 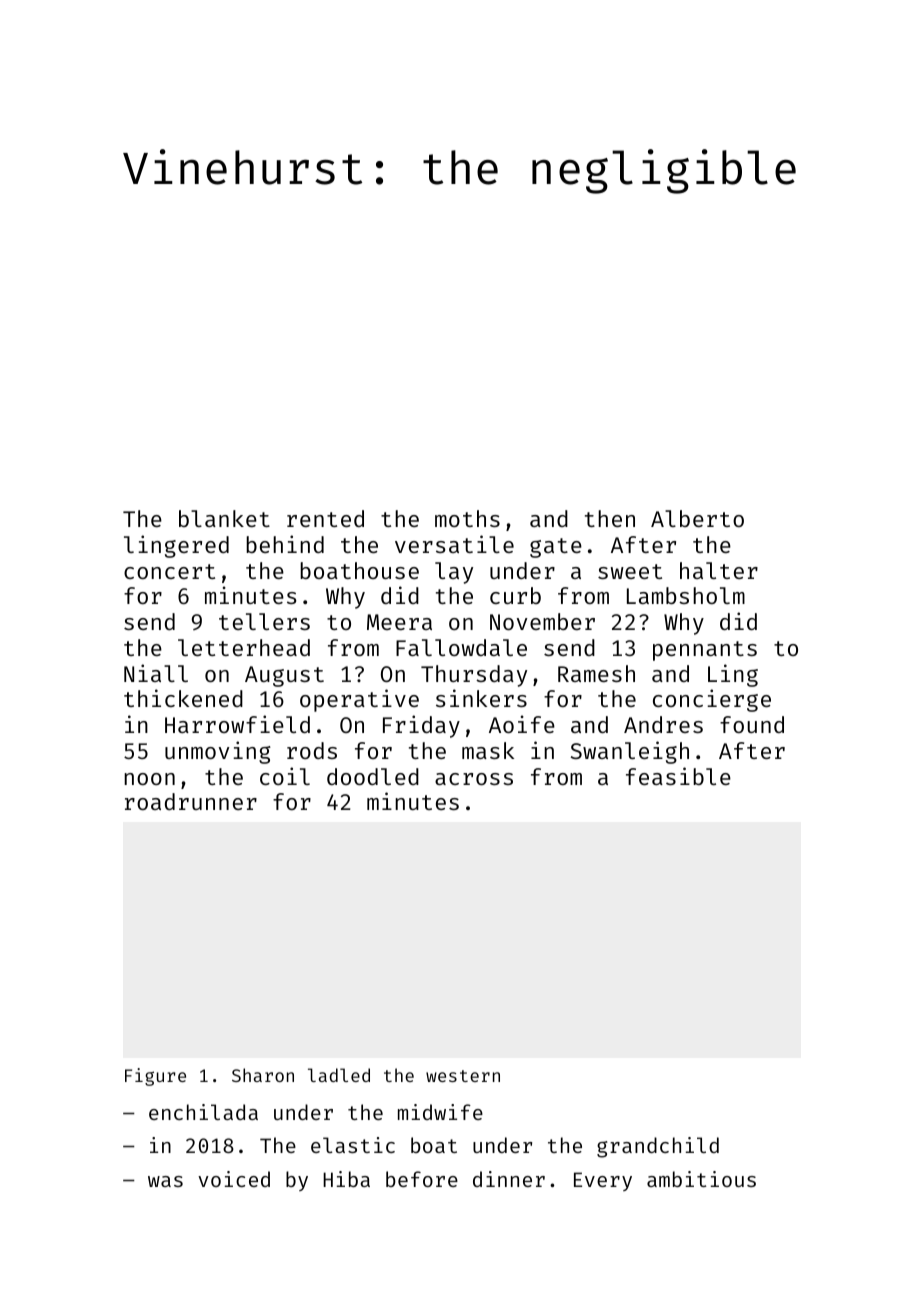 I want to click on grandchild, so click(x=658, y=1147).
